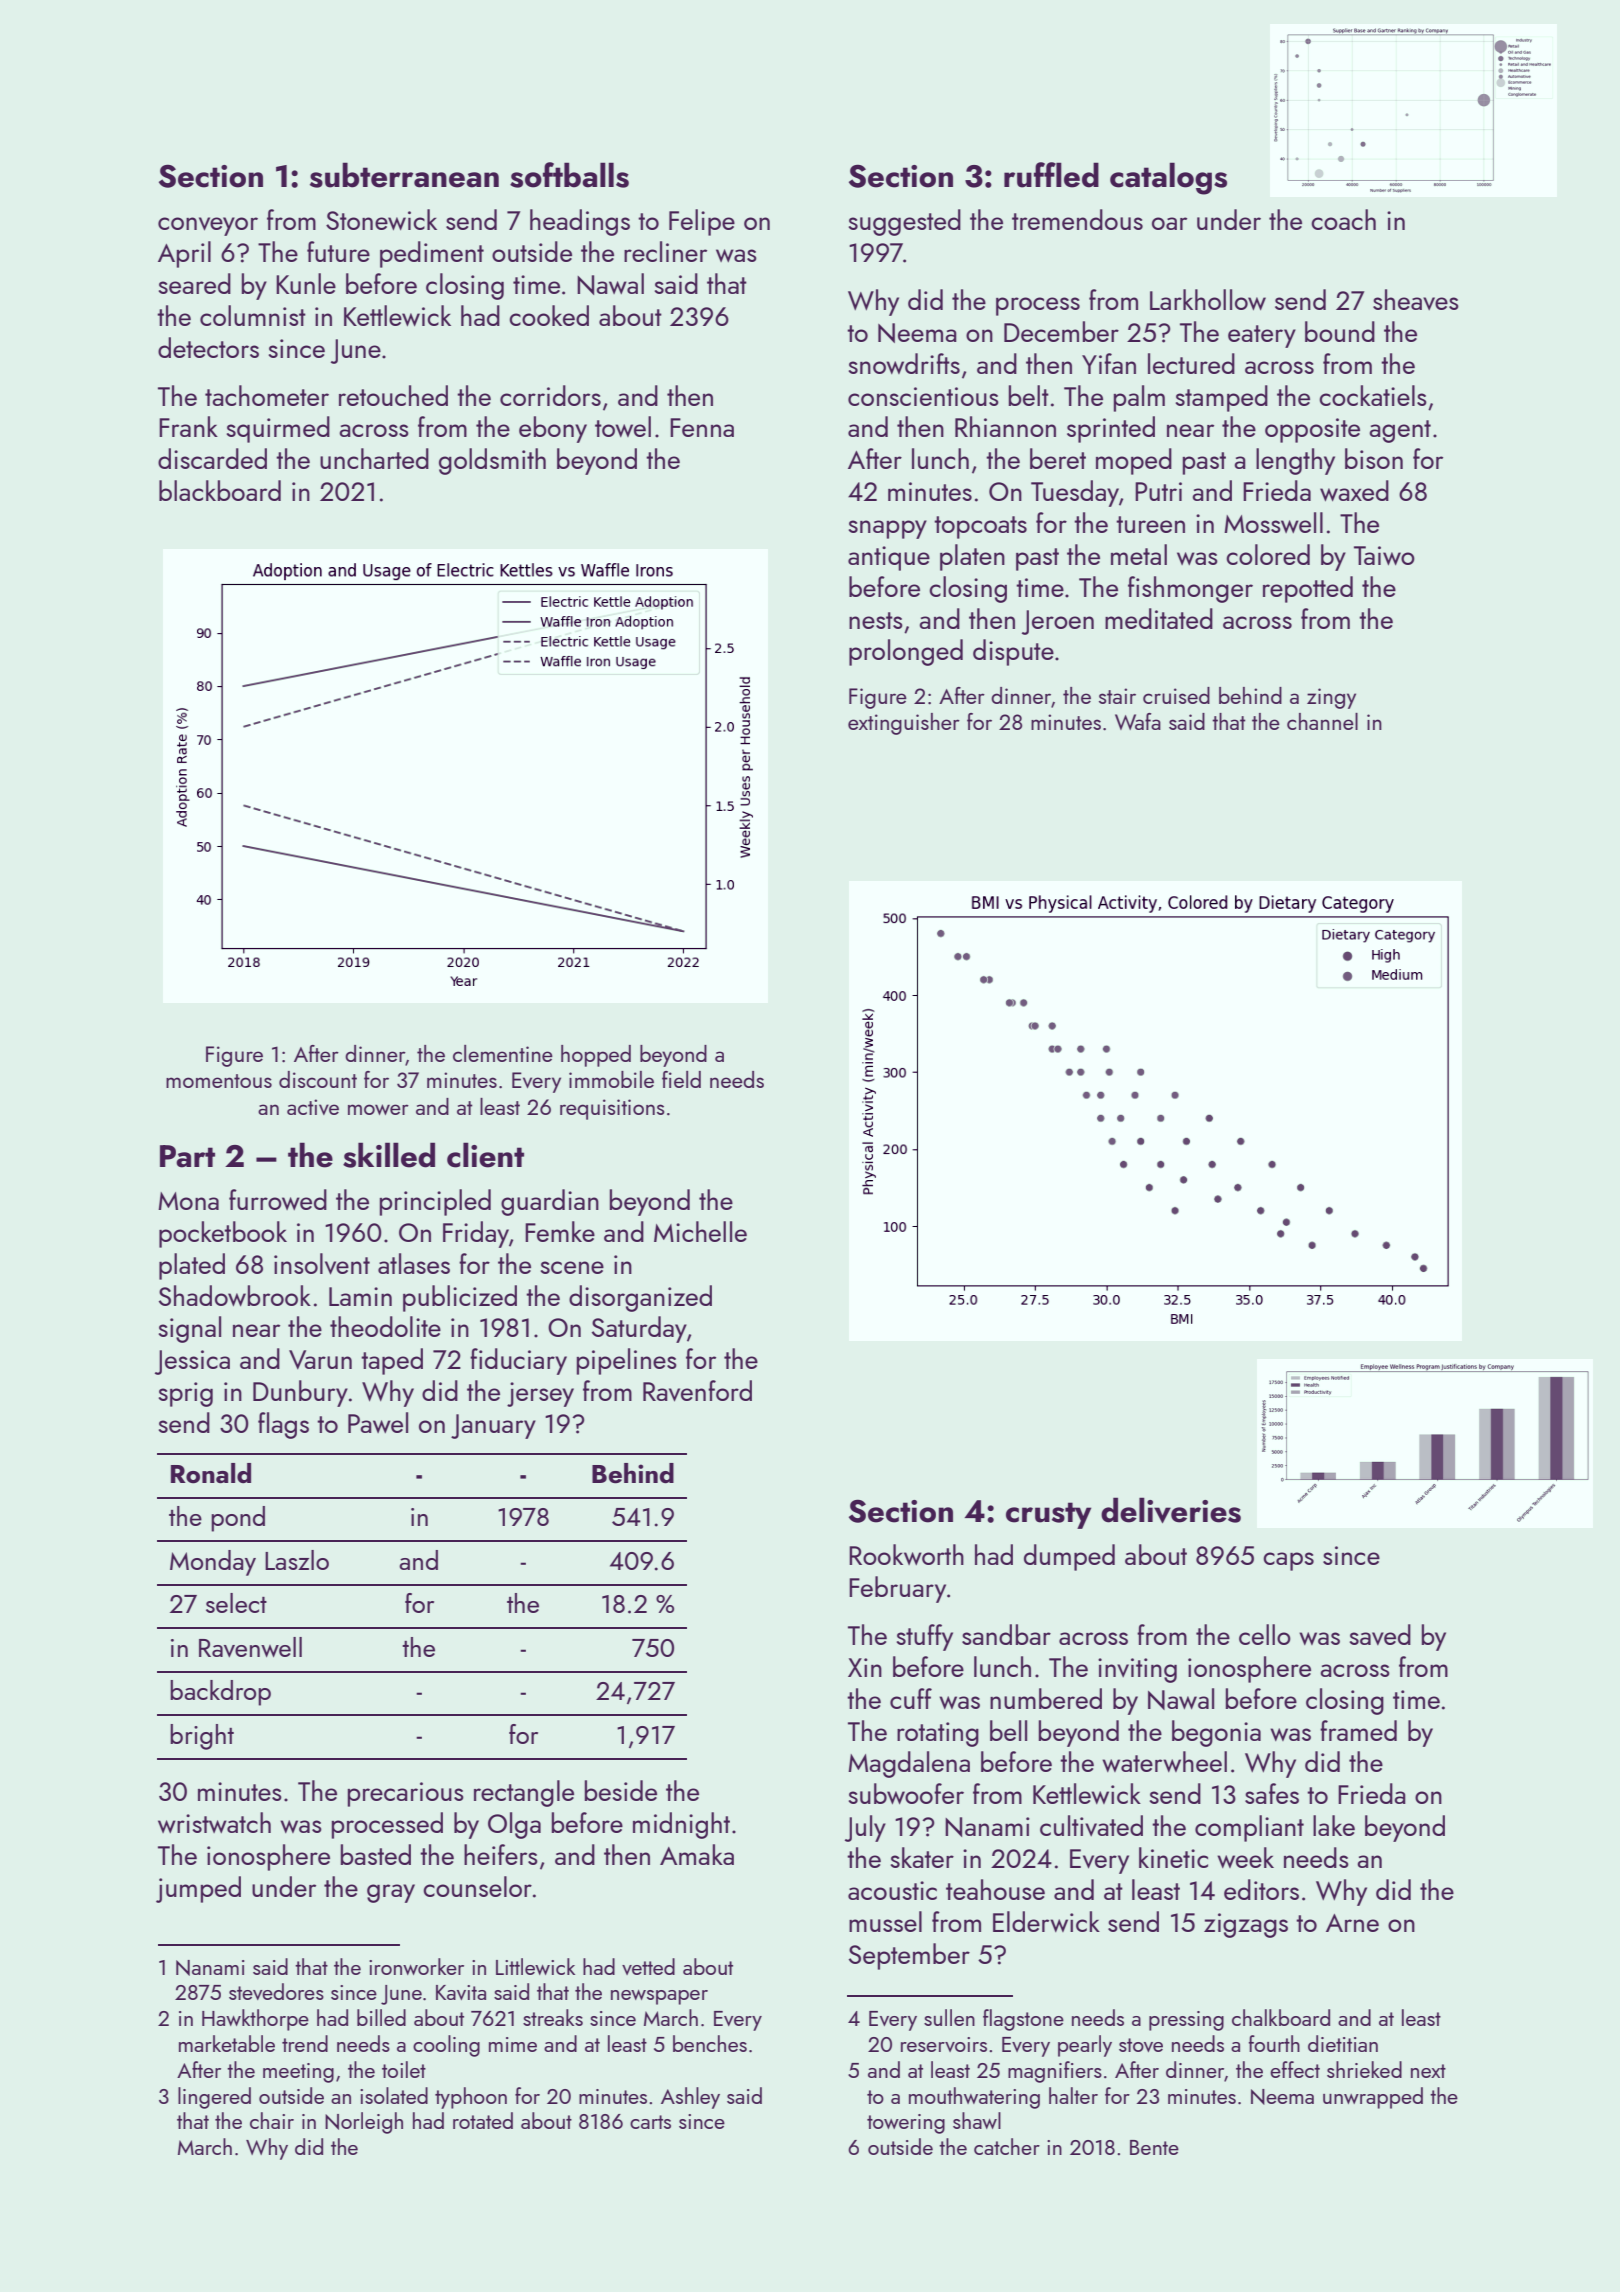 Image resolution: width=1620 pixels, height=2292 pixels. I want to click on disorganized, so click(640, 1298).
